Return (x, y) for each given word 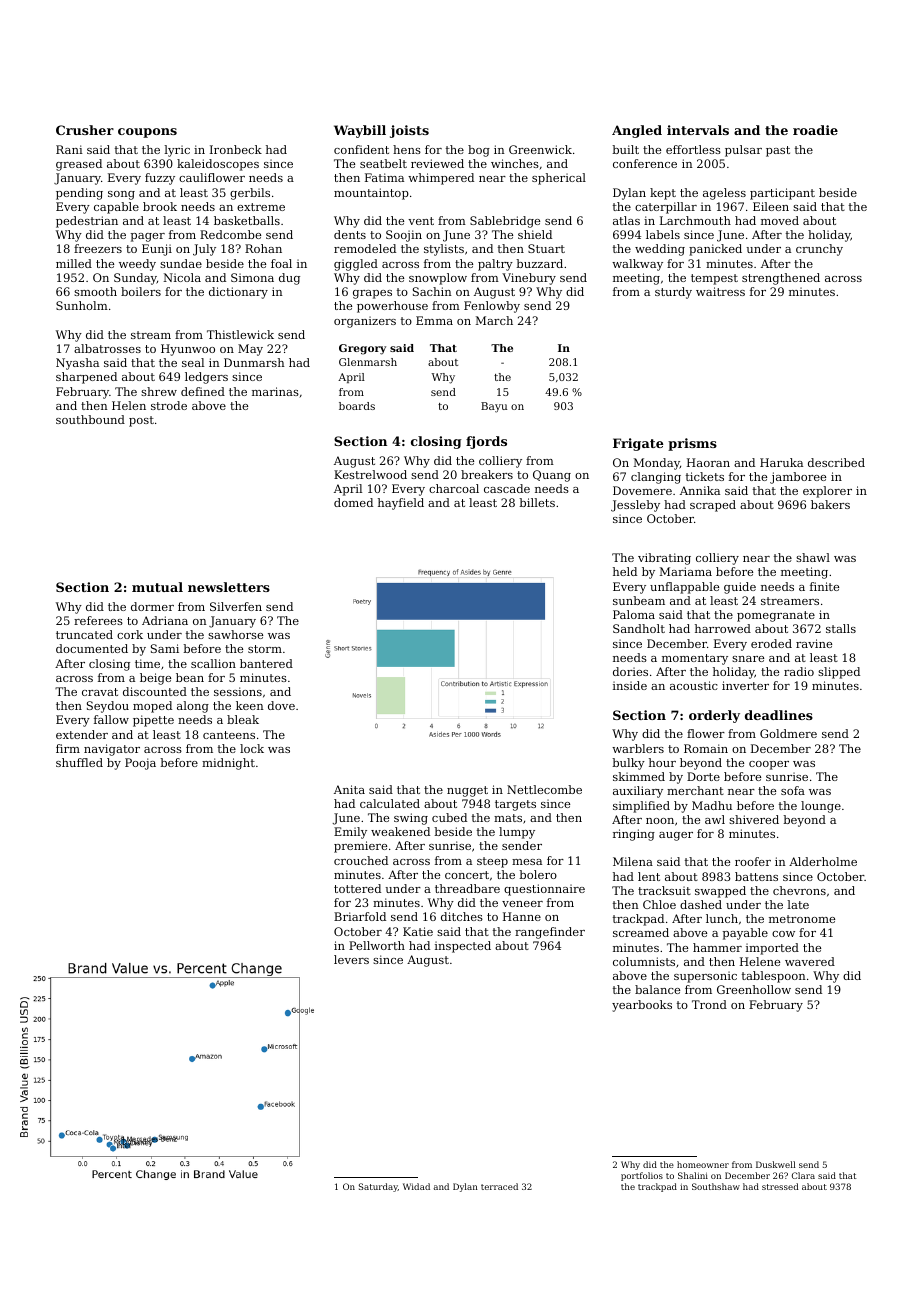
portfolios (642, 1176)
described (836, 462)
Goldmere (788, 733)
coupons (147, 133)
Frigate (638, 444)
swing (411, 819)
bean (190, 677)
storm (265, 649)
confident (361, 149)
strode (169, 405)
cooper (769, 765)
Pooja (140, 764)
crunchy (819, 250)
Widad (416, 1186)
